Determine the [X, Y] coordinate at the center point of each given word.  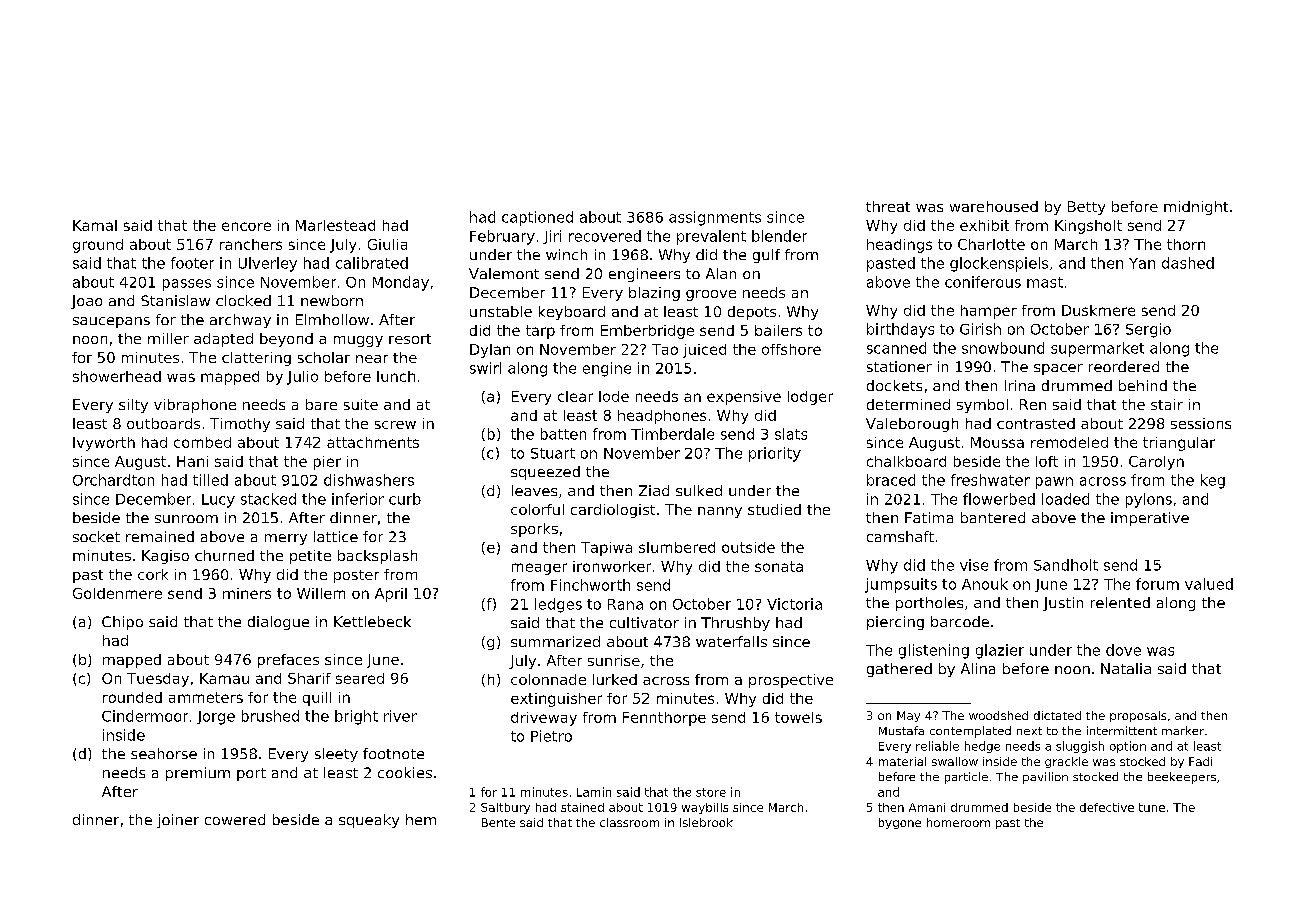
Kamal [95, 225]
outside [748, 547]
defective [1107, 807]
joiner [178, 821]
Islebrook [706, 822]
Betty [1086, 208]
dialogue [278, 623]
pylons [1149, 500]
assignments [715, 218]
